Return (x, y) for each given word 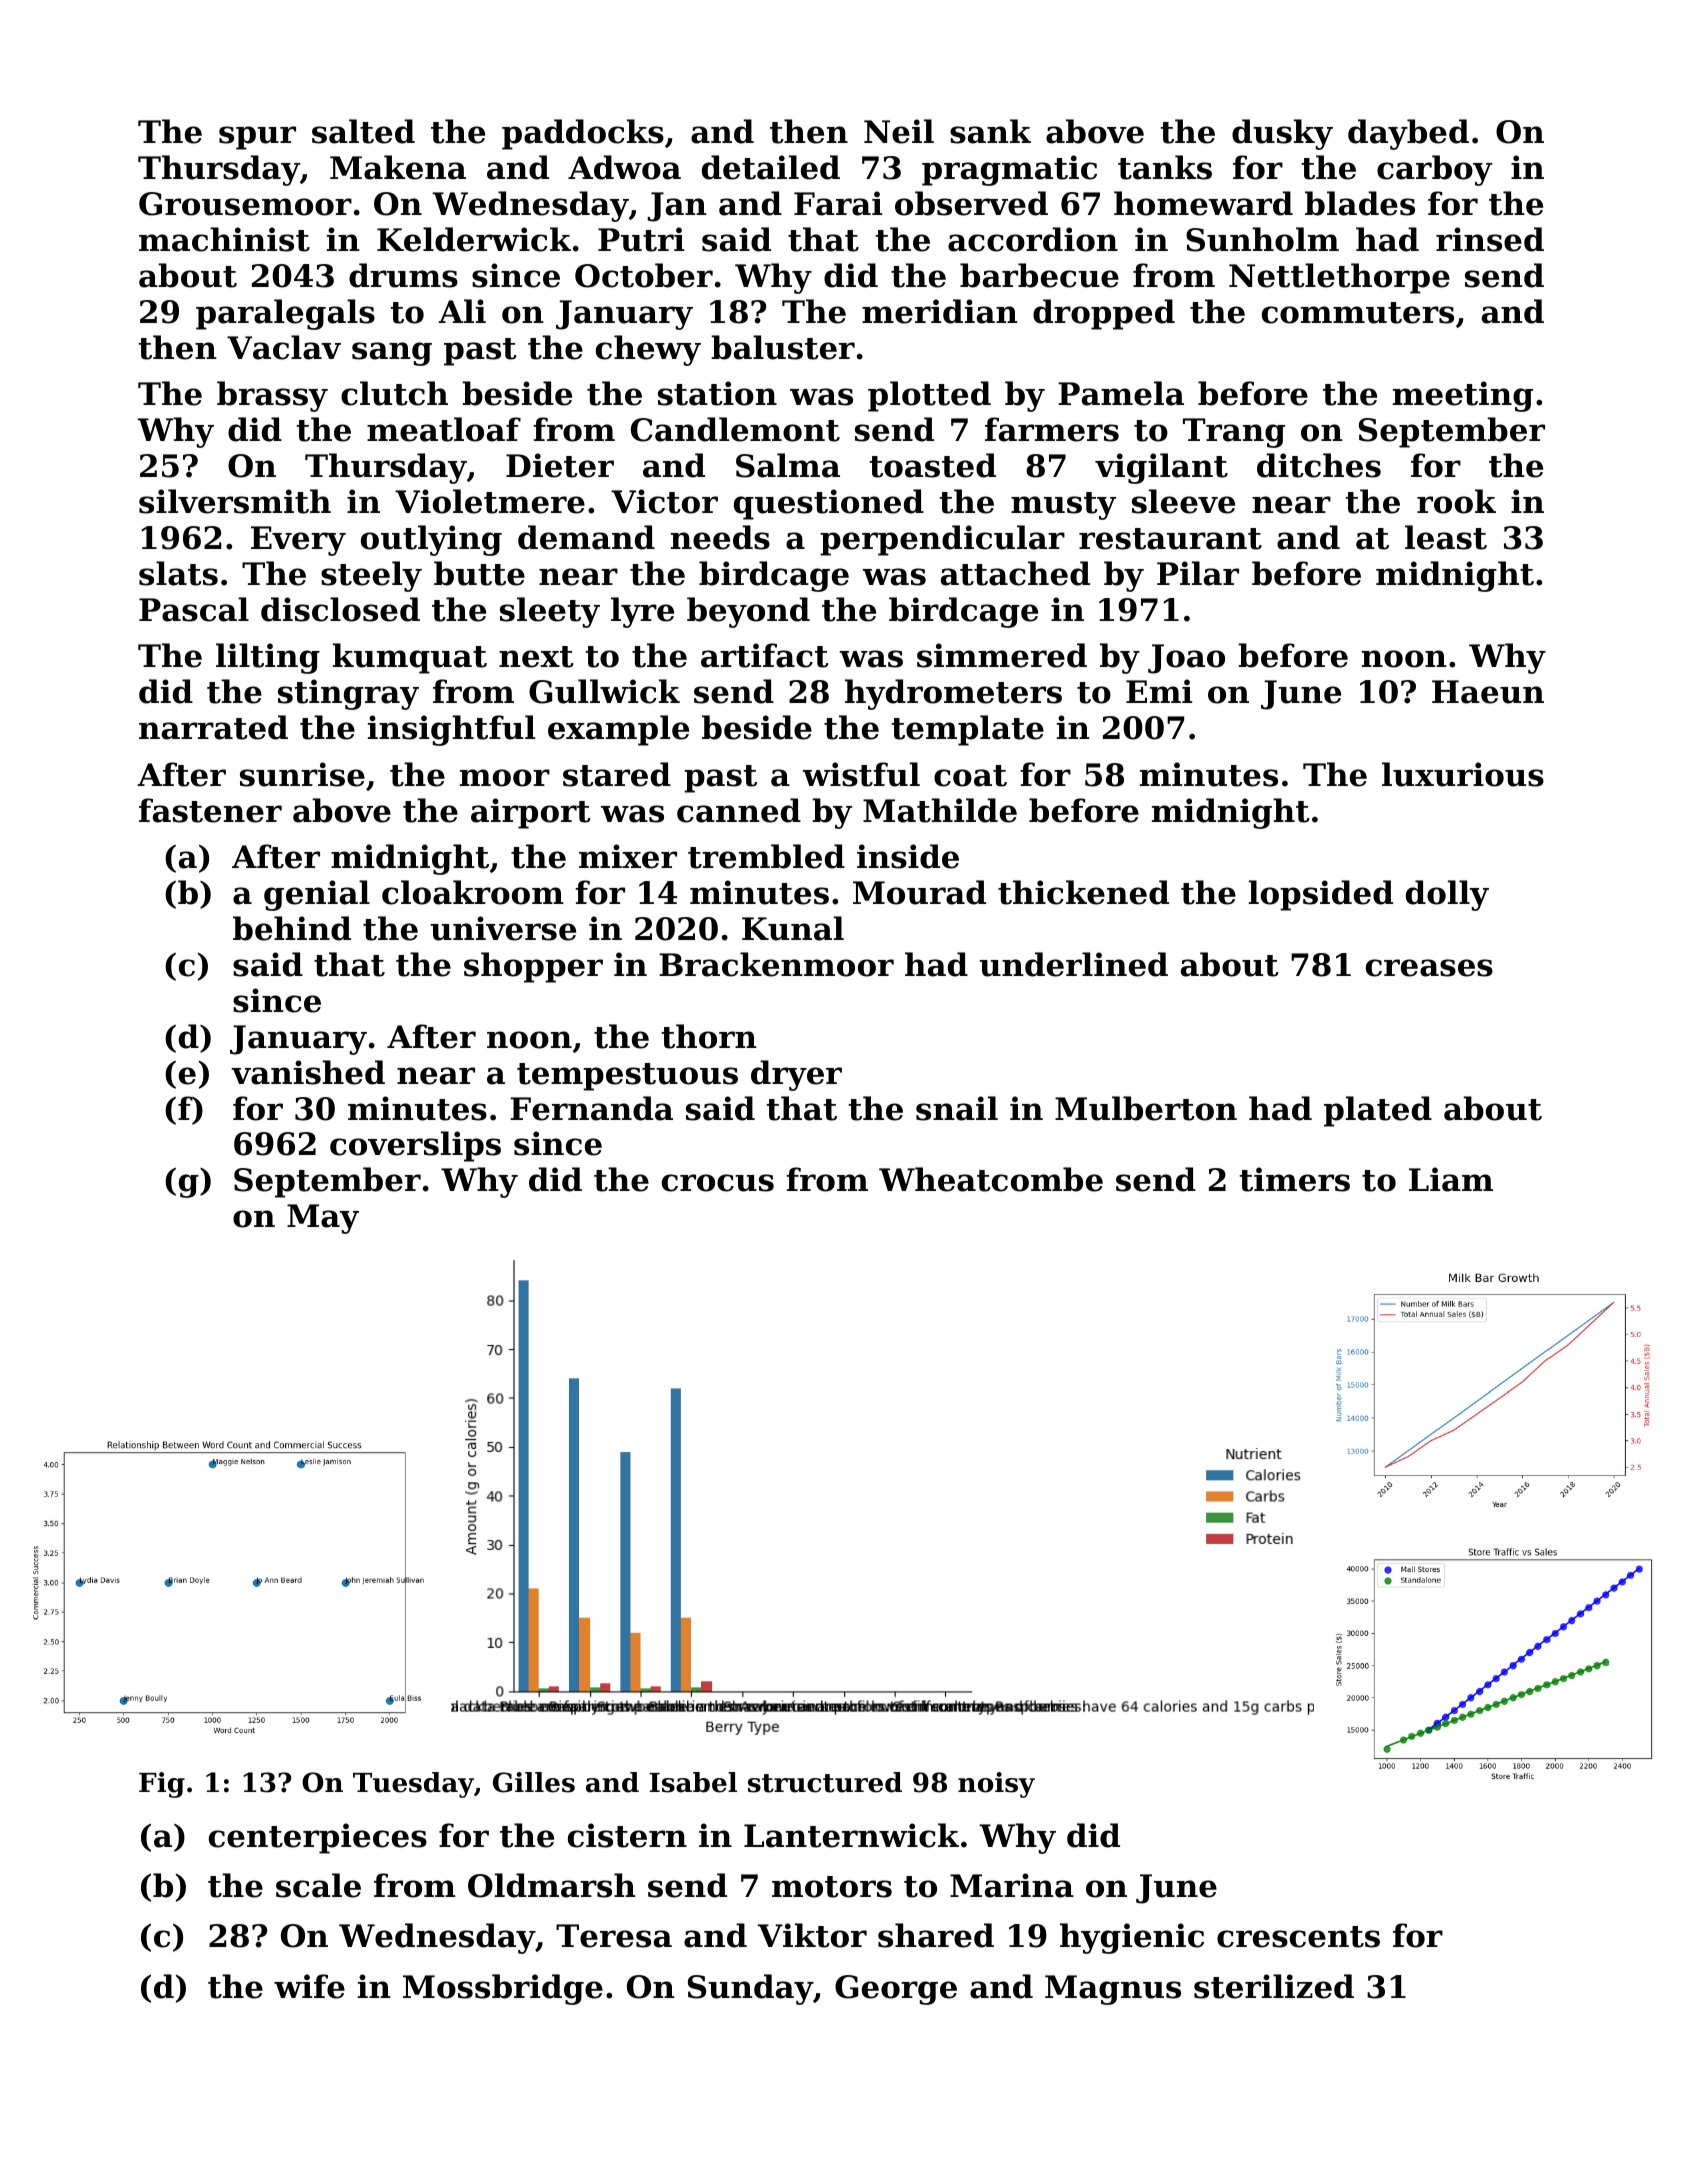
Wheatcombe (991, 1179)
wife (309, 1986)
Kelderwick (474, 239)
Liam (1451, 1179)
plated (1378, 1111)
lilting (268, 658)
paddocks (583, 134)
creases (1429, 968)
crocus (718, 1183)
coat (970, 776)
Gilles (534, 1782)
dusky (1282, 134)
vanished (308, 1072)
